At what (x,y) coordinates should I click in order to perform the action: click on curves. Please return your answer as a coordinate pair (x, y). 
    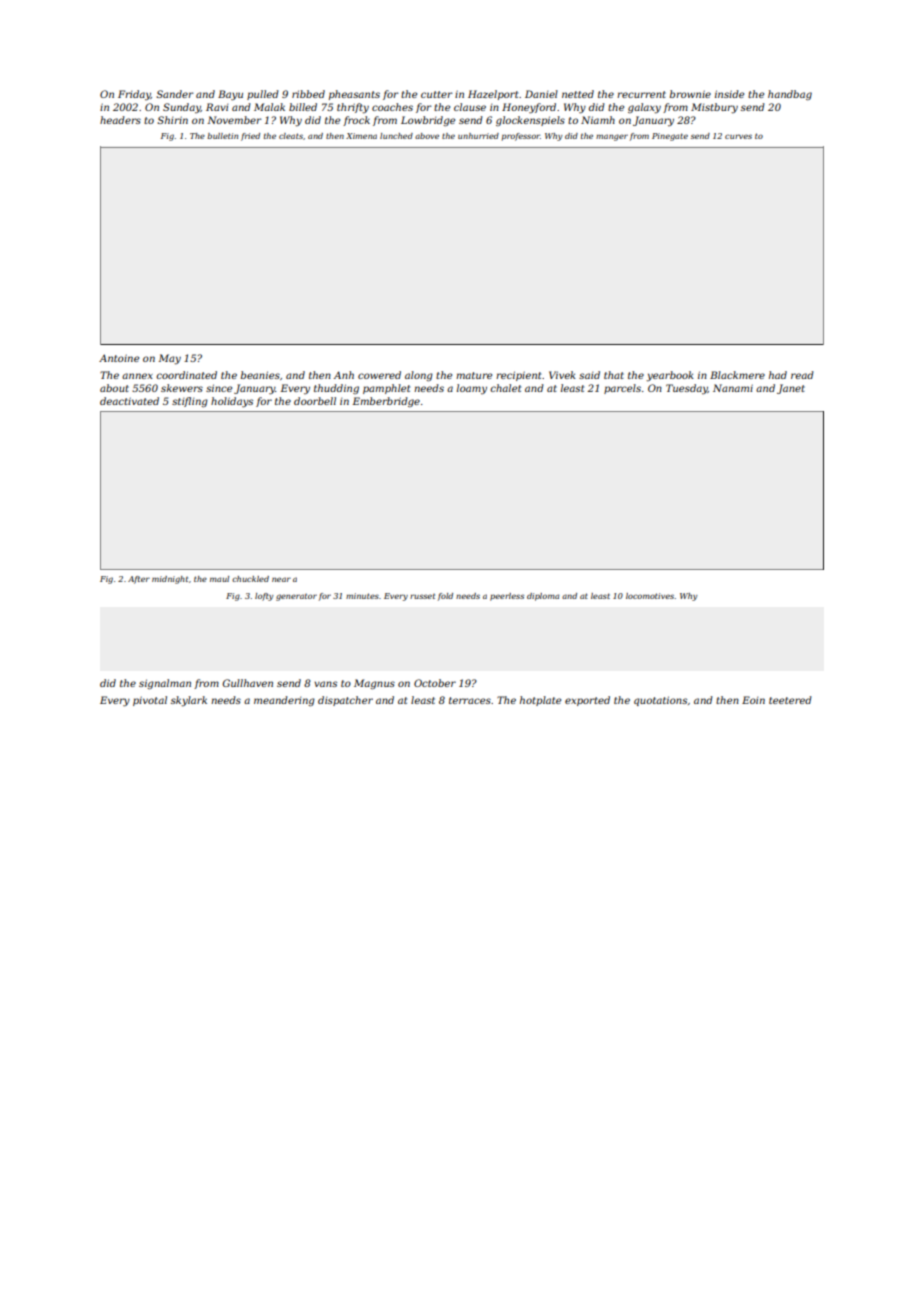
    Looking at the image, I should click on (738, 136).
